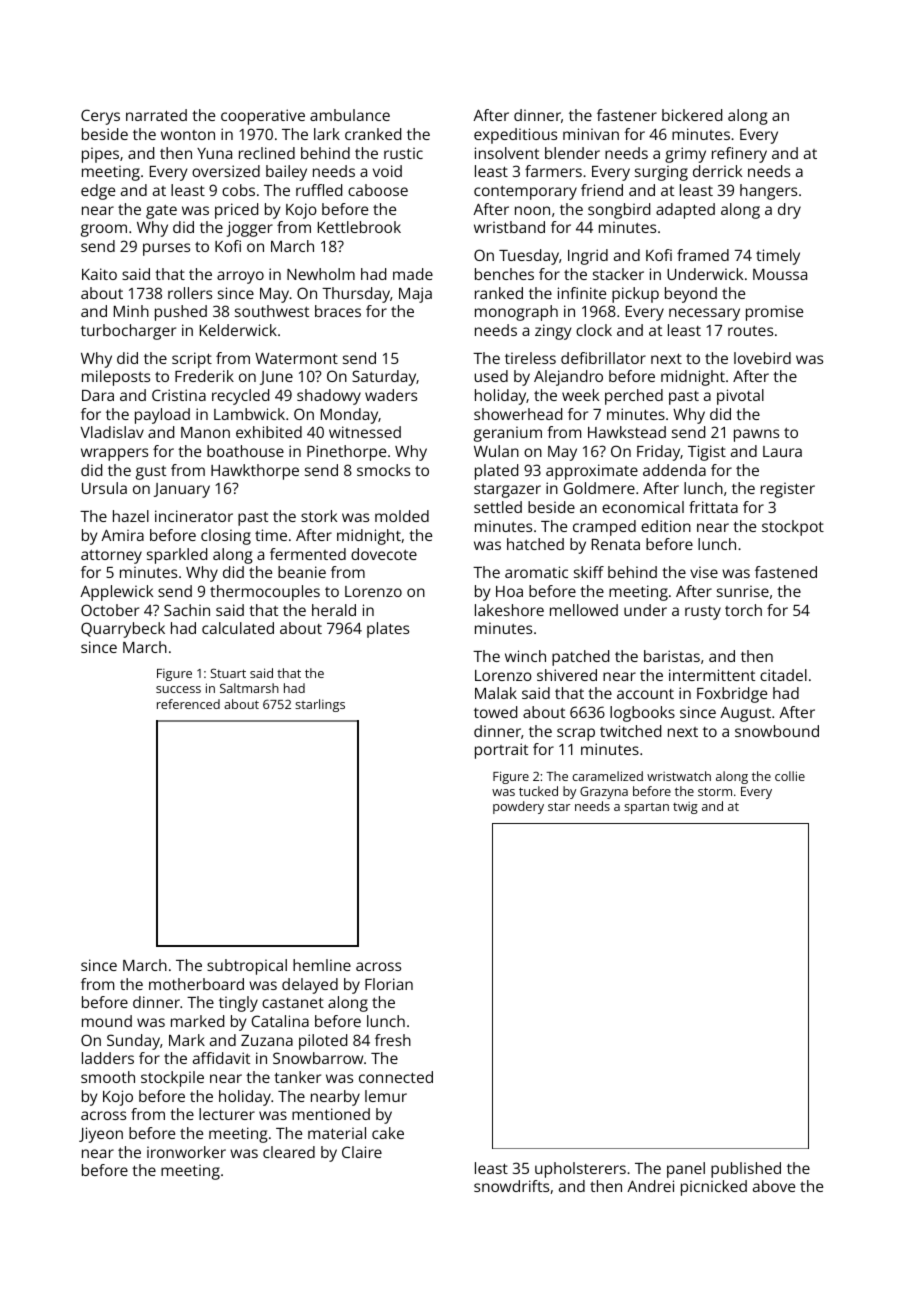 Image resolution: width=908 pixels, height=1316 pixels. I want to click on Maja, so click(415, 295).
